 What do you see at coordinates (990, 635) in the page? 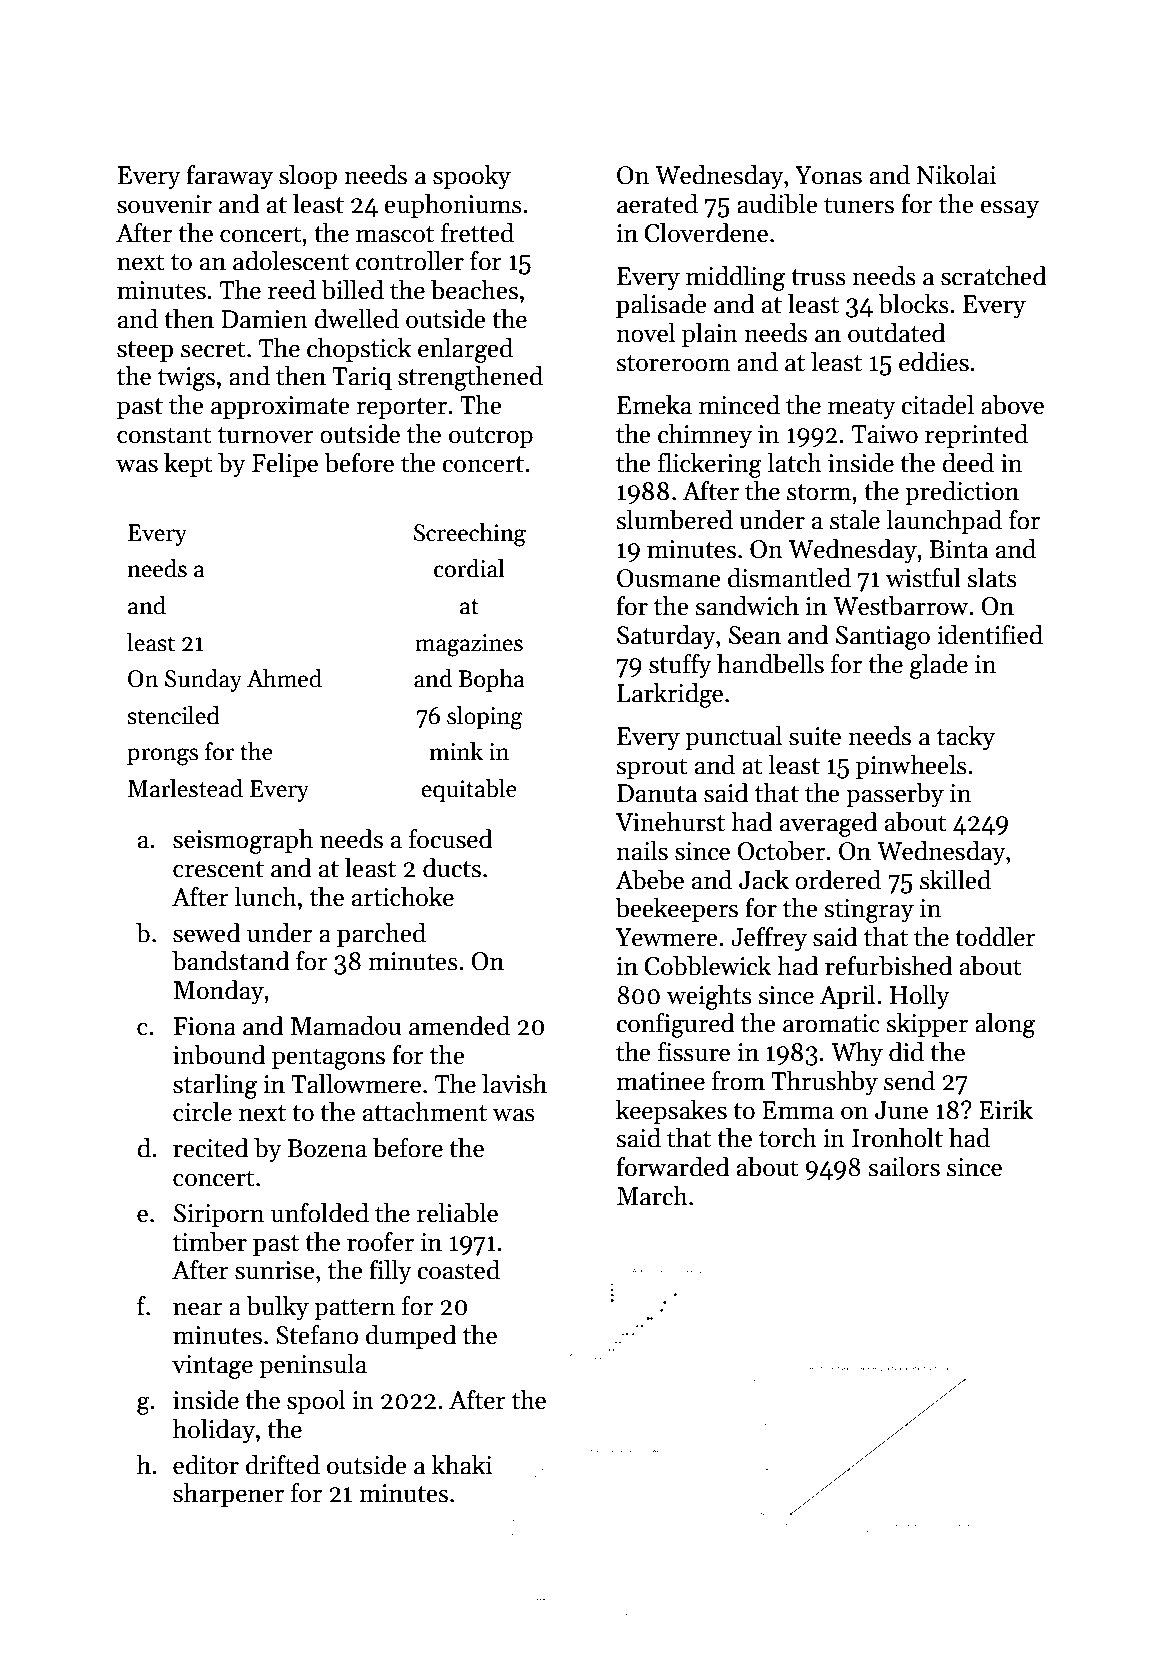
I see `identified` at bounding box center [990, 635].
